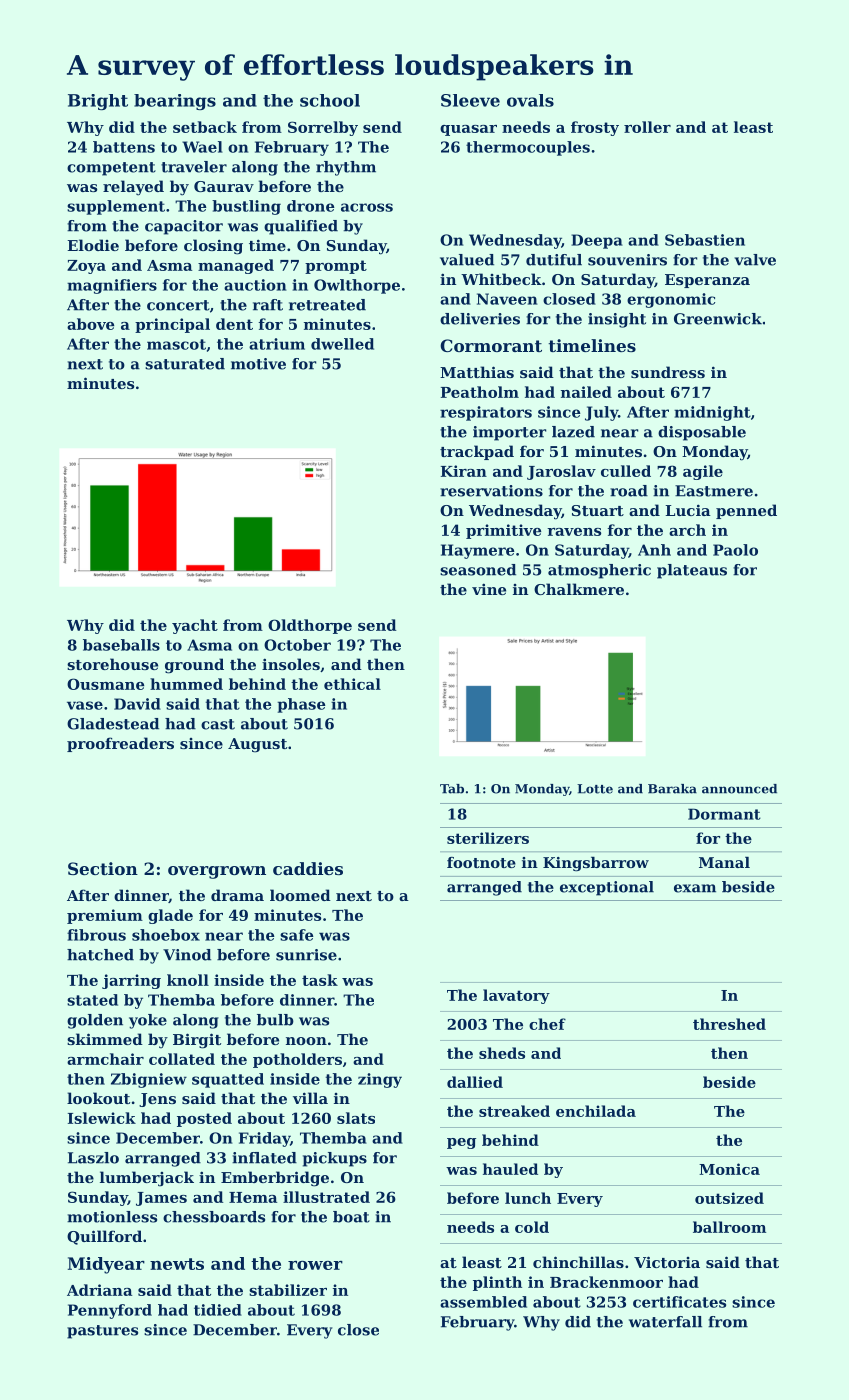 This page has width=849, height=1400. I want to click on tidied, so click(218, 1310).
